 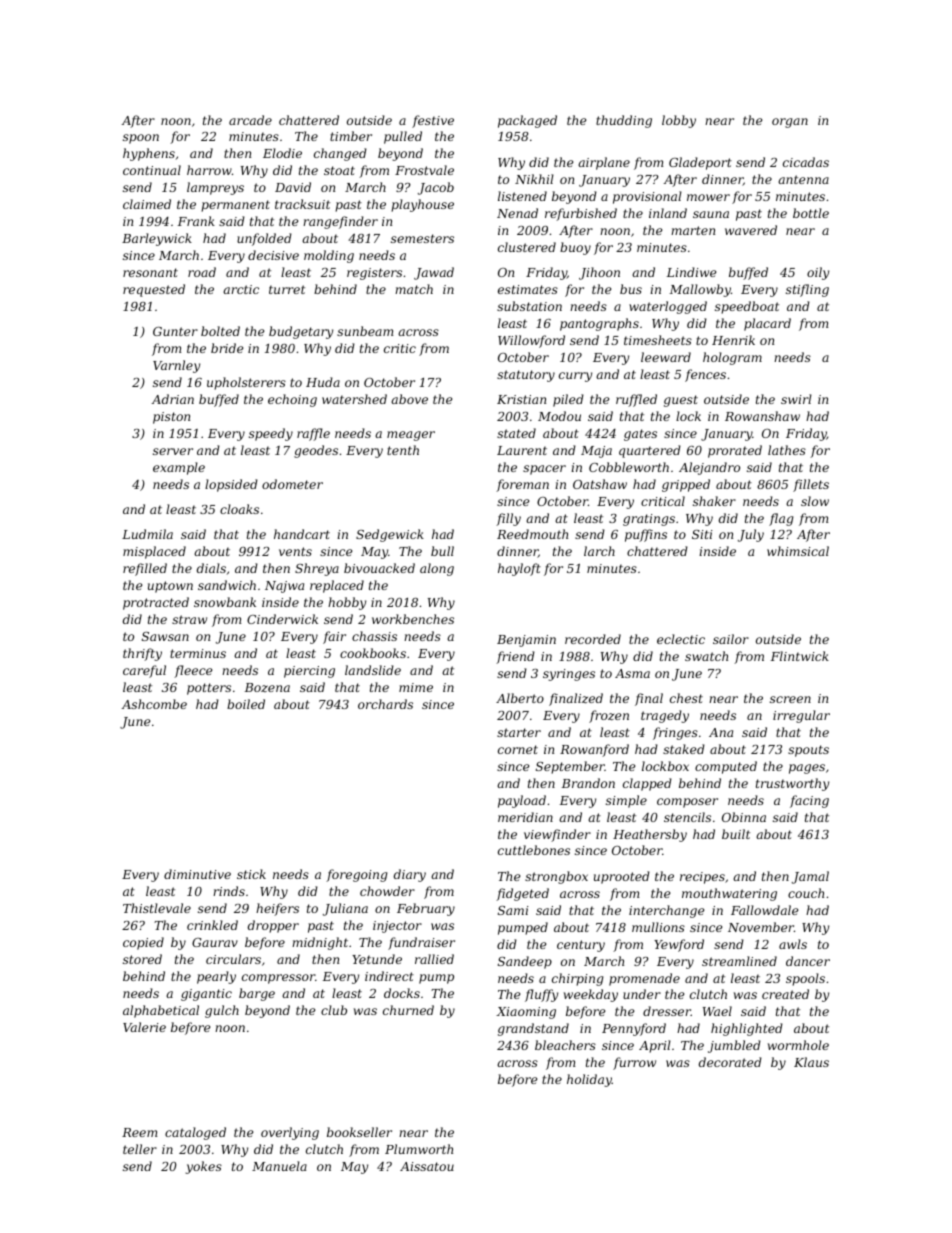 What do you see at coordinates (520, 698) in the image?
I see `Alberto` at bounding box center [520, 698].
